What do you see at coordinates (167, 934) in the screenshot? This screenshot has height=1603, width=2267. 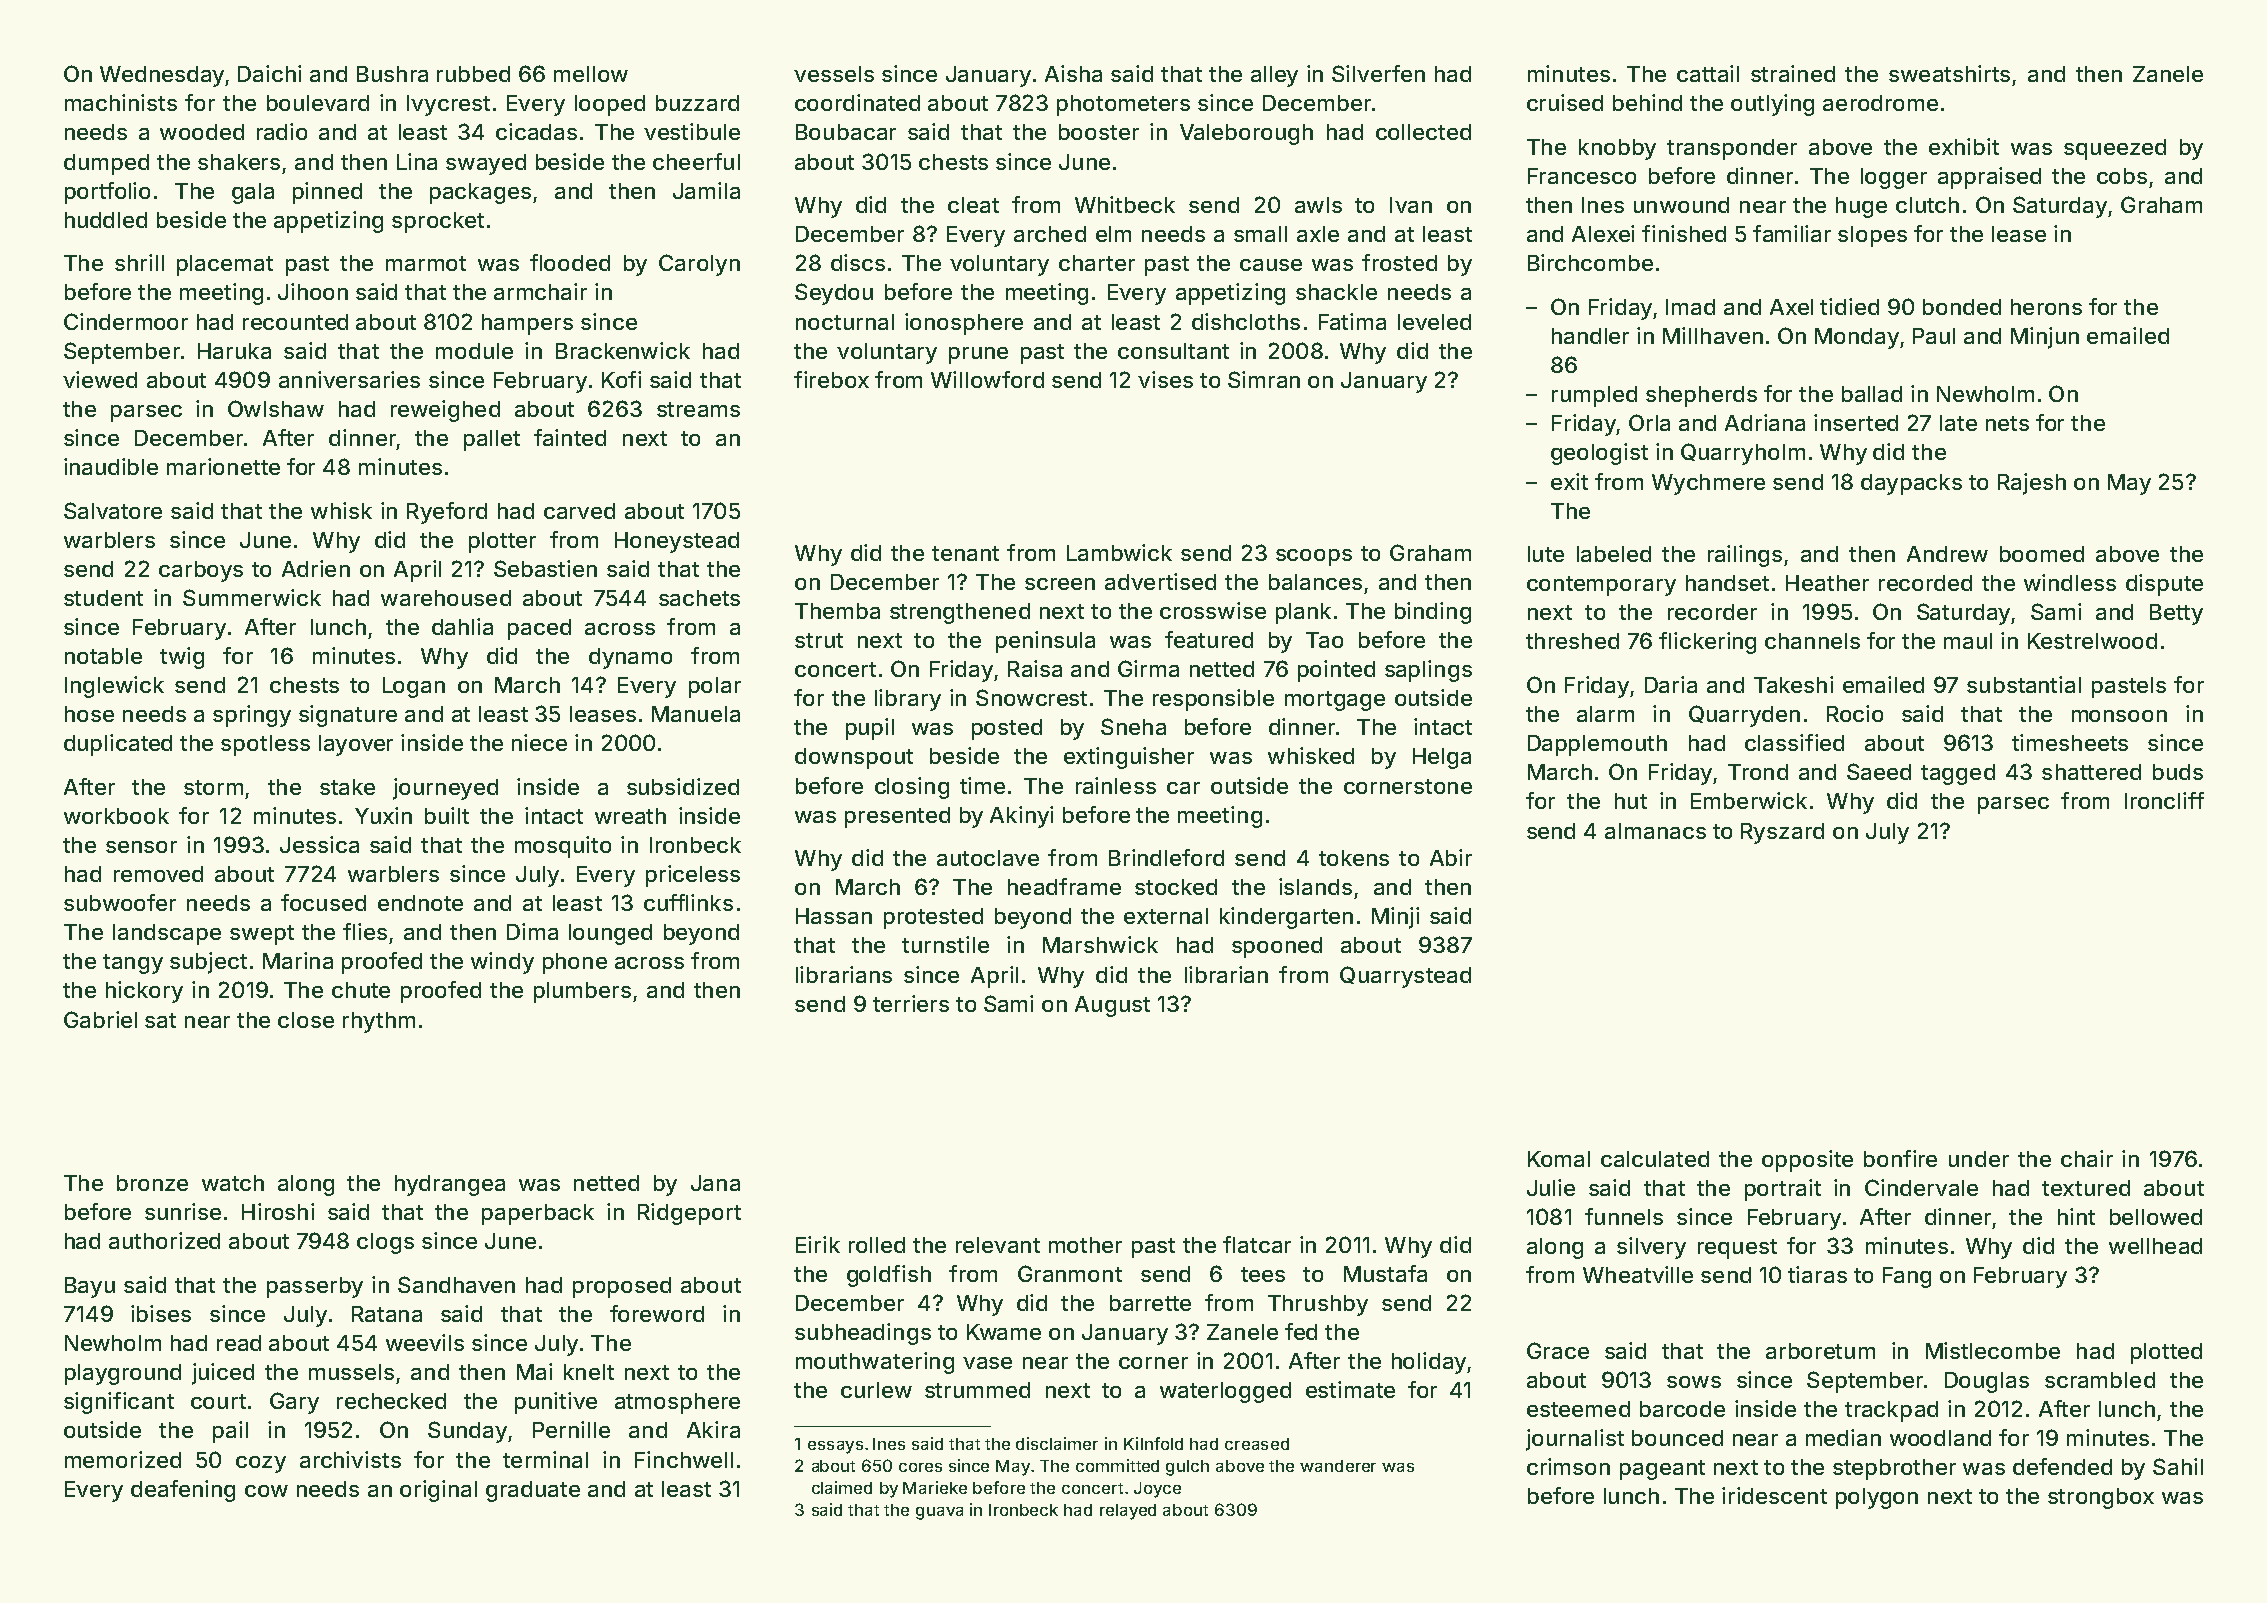 I see `landscape` at bounding box center [167, 934].
